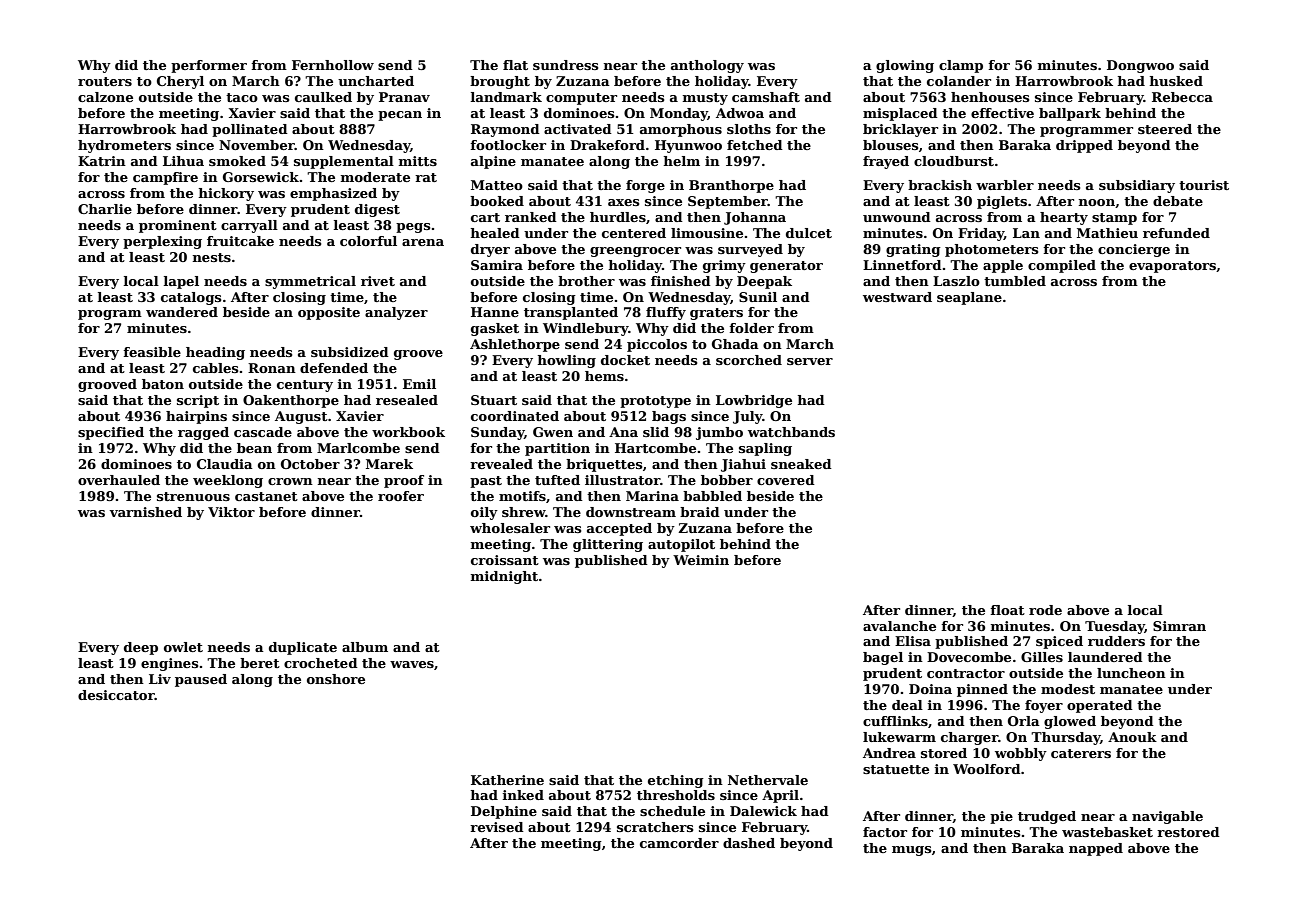 Image resolution: width=1308 pixels, height=924 pixels. I want to click on sundress, so click(566, 65).
